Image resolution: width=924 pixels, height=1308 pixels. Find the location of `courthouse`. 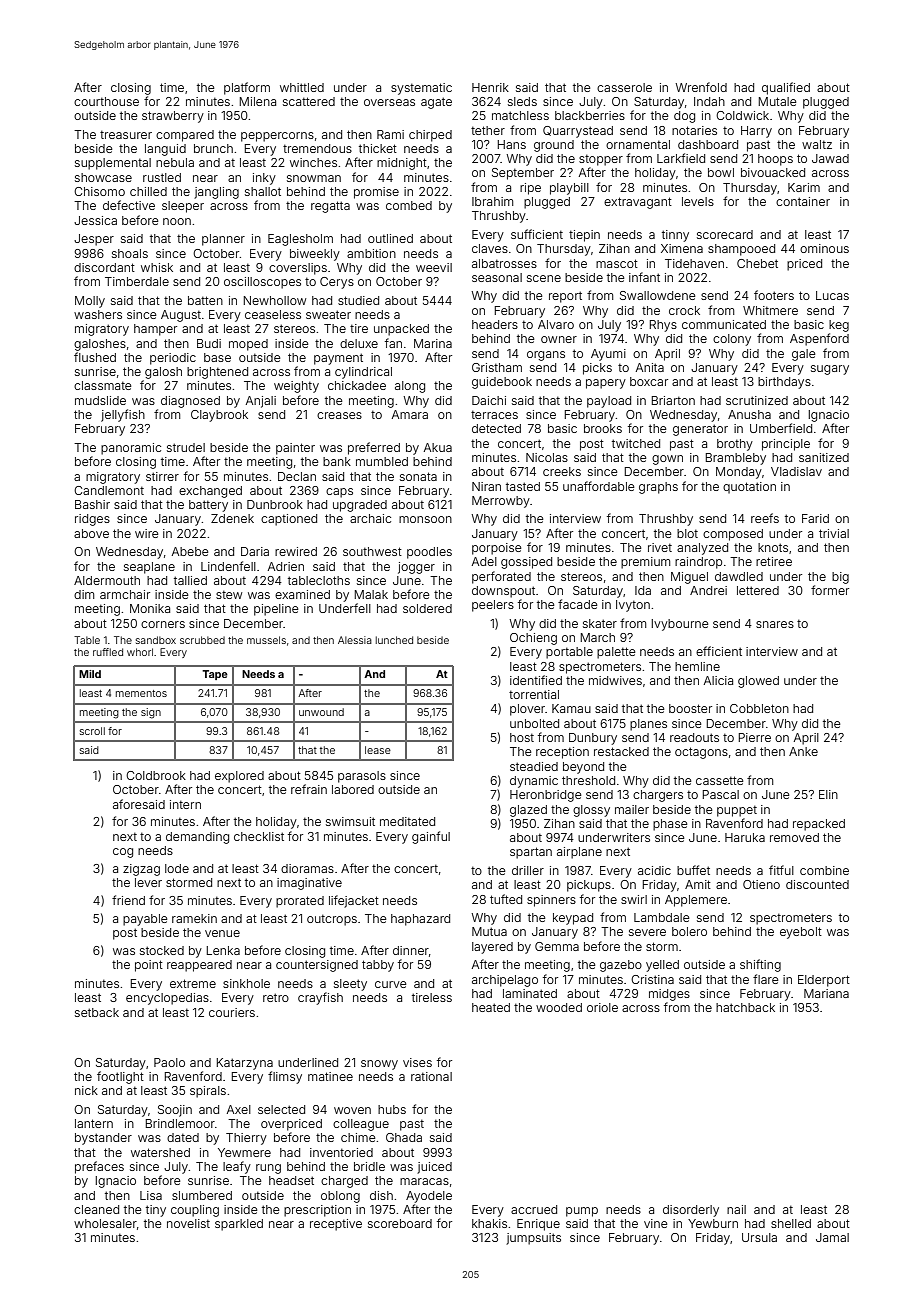

courthouse is located at coordinates (106, 101).
